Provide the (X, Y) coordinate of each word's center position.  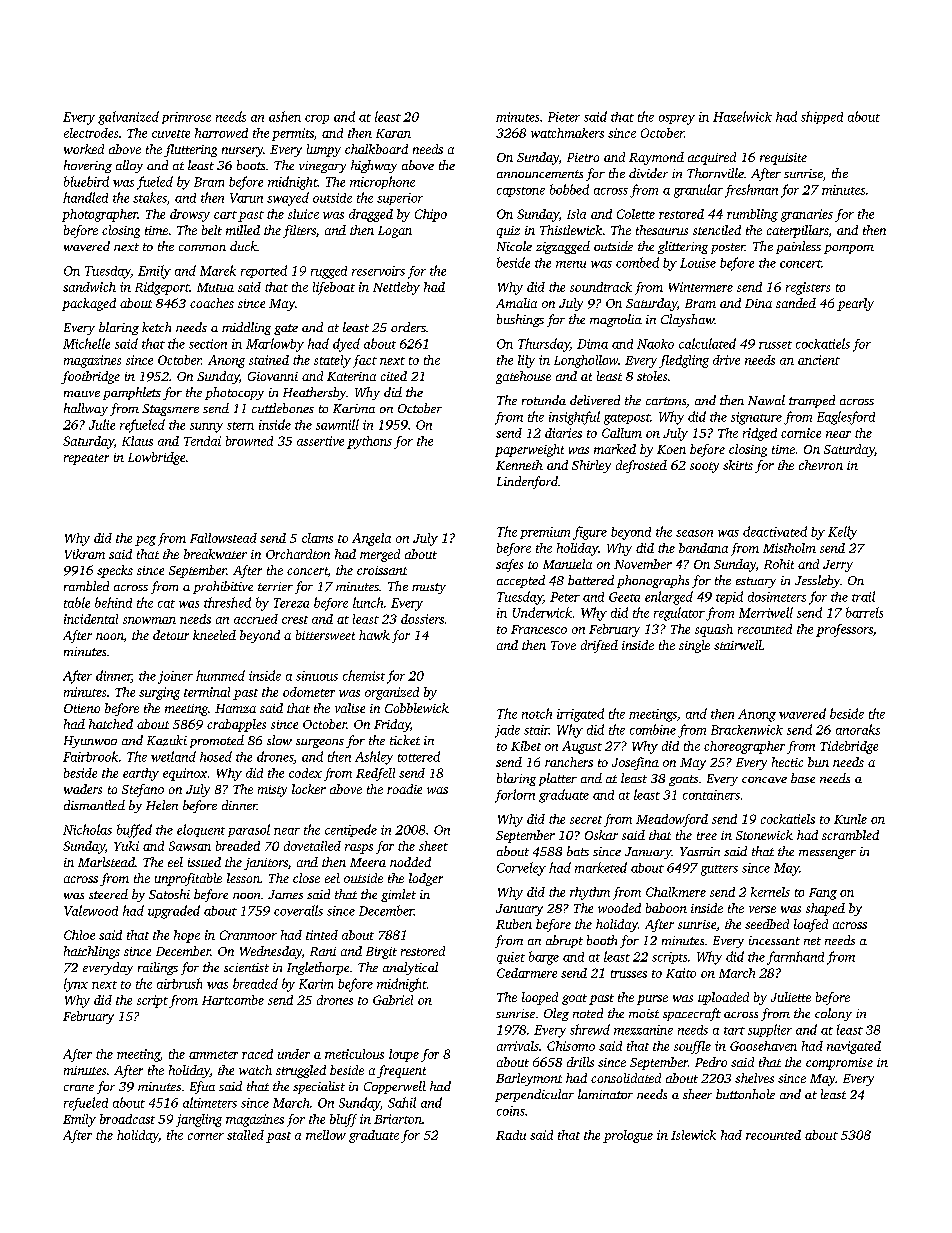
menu (571, 264)
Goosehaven (763, 1046)
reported (264, 271)
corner (206, 1136)
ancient (819, 360)
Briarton (398, 1119)
